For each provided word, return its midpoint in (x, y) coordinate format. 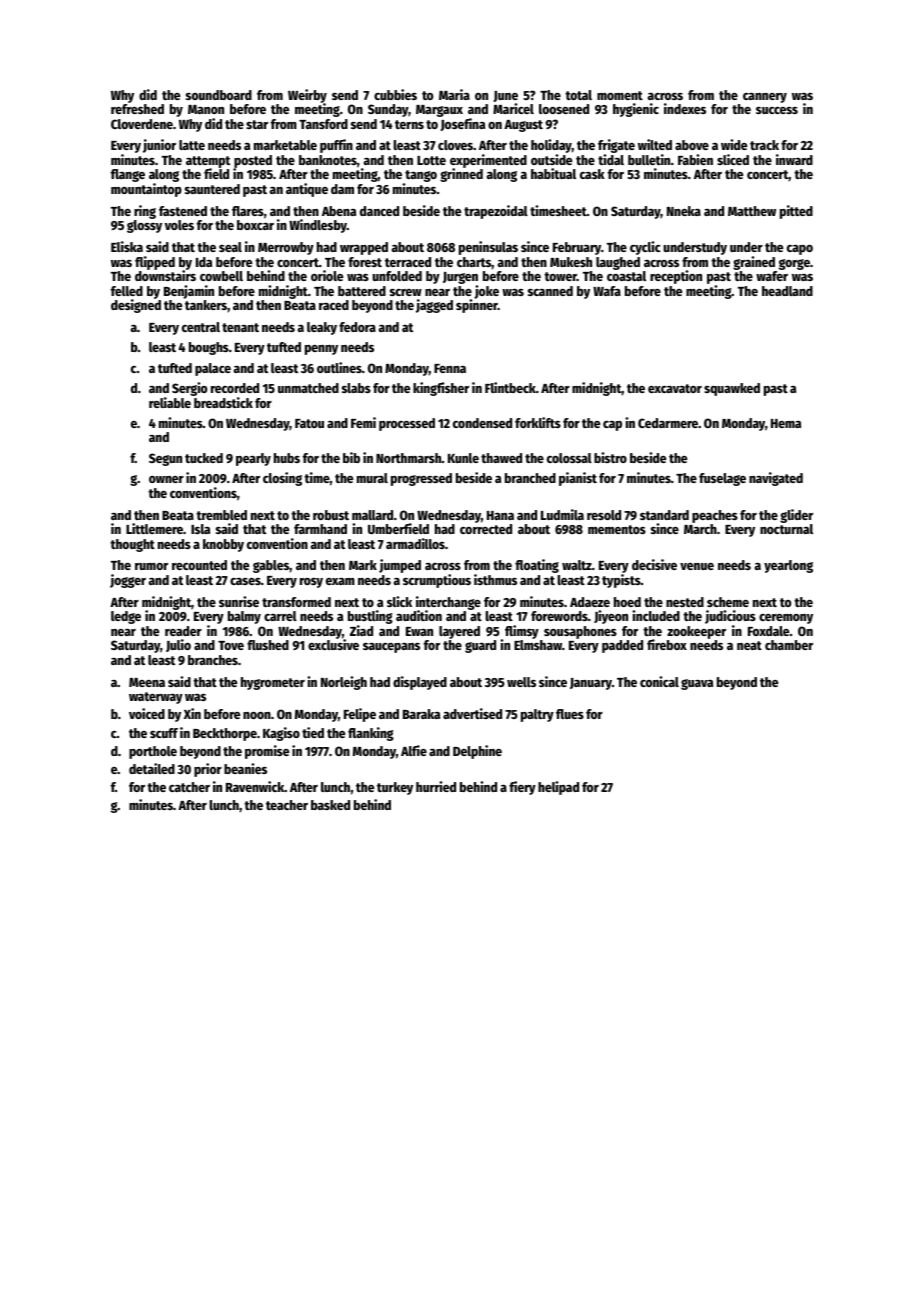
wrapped (364, 248)
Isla (200, 529)
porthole (153, 752)
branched (530, 478)
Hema (786, 423)
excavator (675, 388)
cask (592, 174)
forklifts (538, 422)
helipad (558, 788)
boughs (209, 348)
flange (128, 175)
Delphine (477, 752)
